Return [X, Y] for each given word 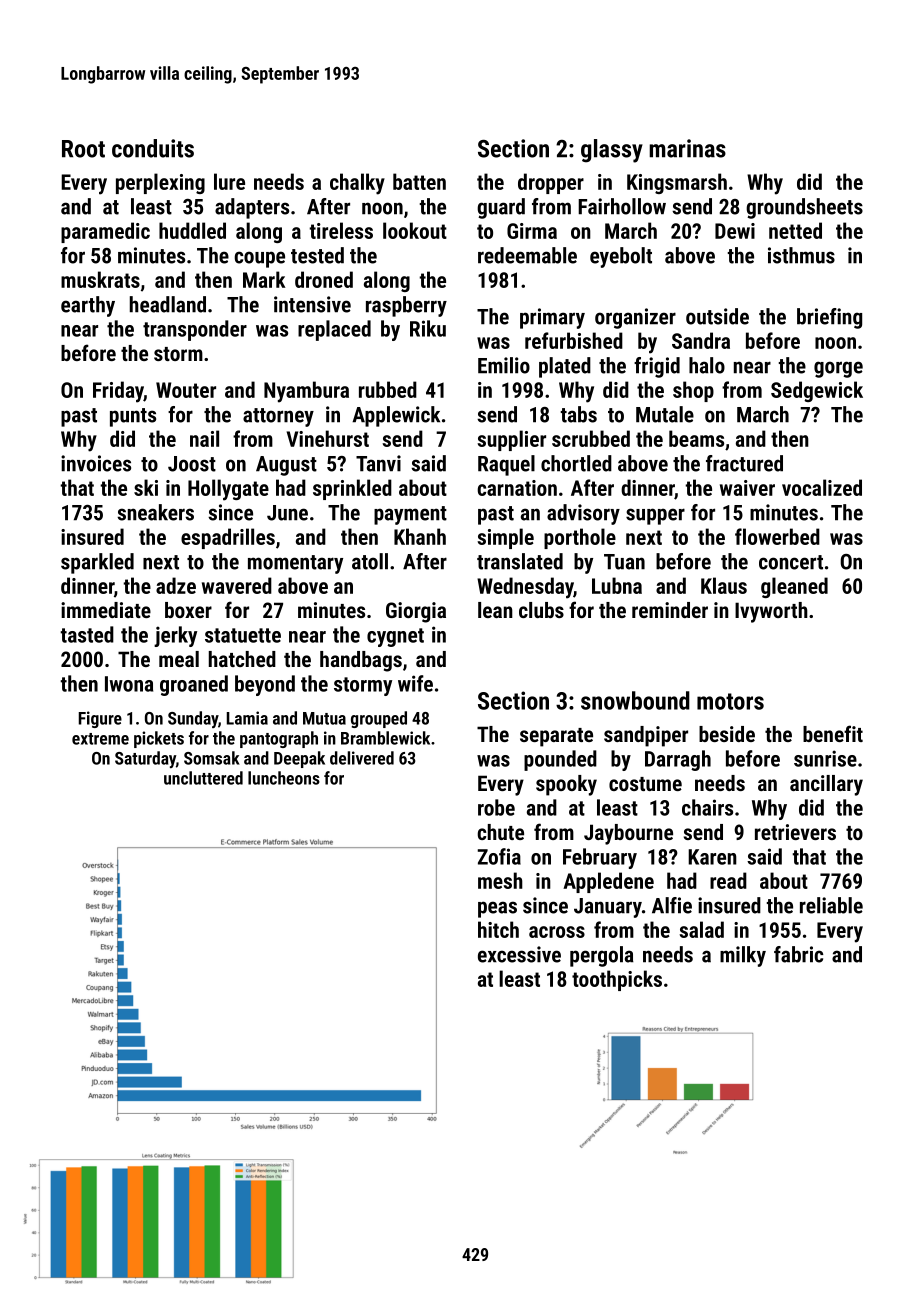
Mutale [665, 414]
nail [204, 438]
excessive [519, 954]
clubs [541, 610]
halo [707, 365]
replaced [334, 330]
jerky [175, 636]
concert [791, 562]
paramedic [105, 232]
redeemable [527, 255]
